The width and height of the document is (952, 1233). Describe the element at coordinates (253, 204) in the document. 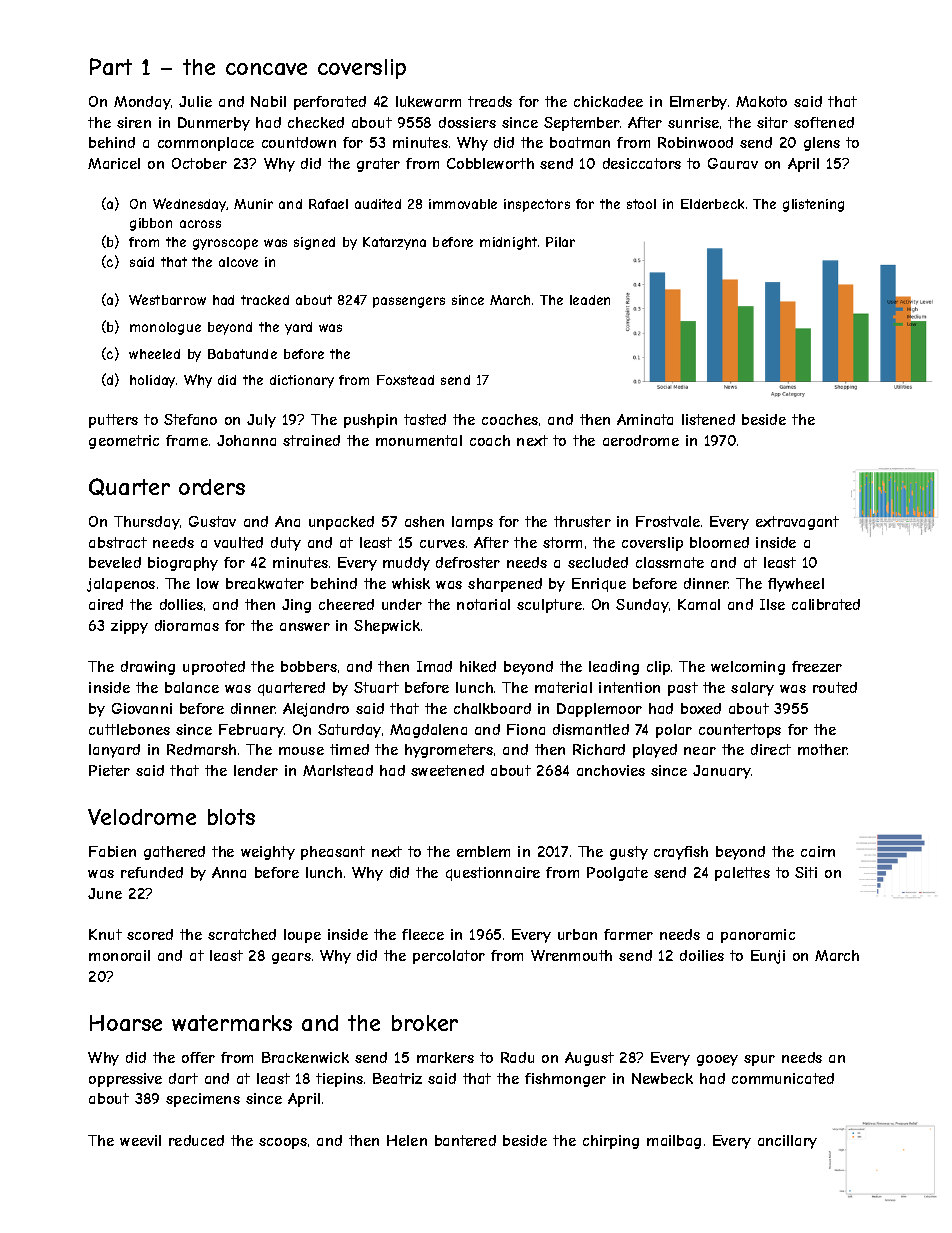

I see `Munir` at that location.
